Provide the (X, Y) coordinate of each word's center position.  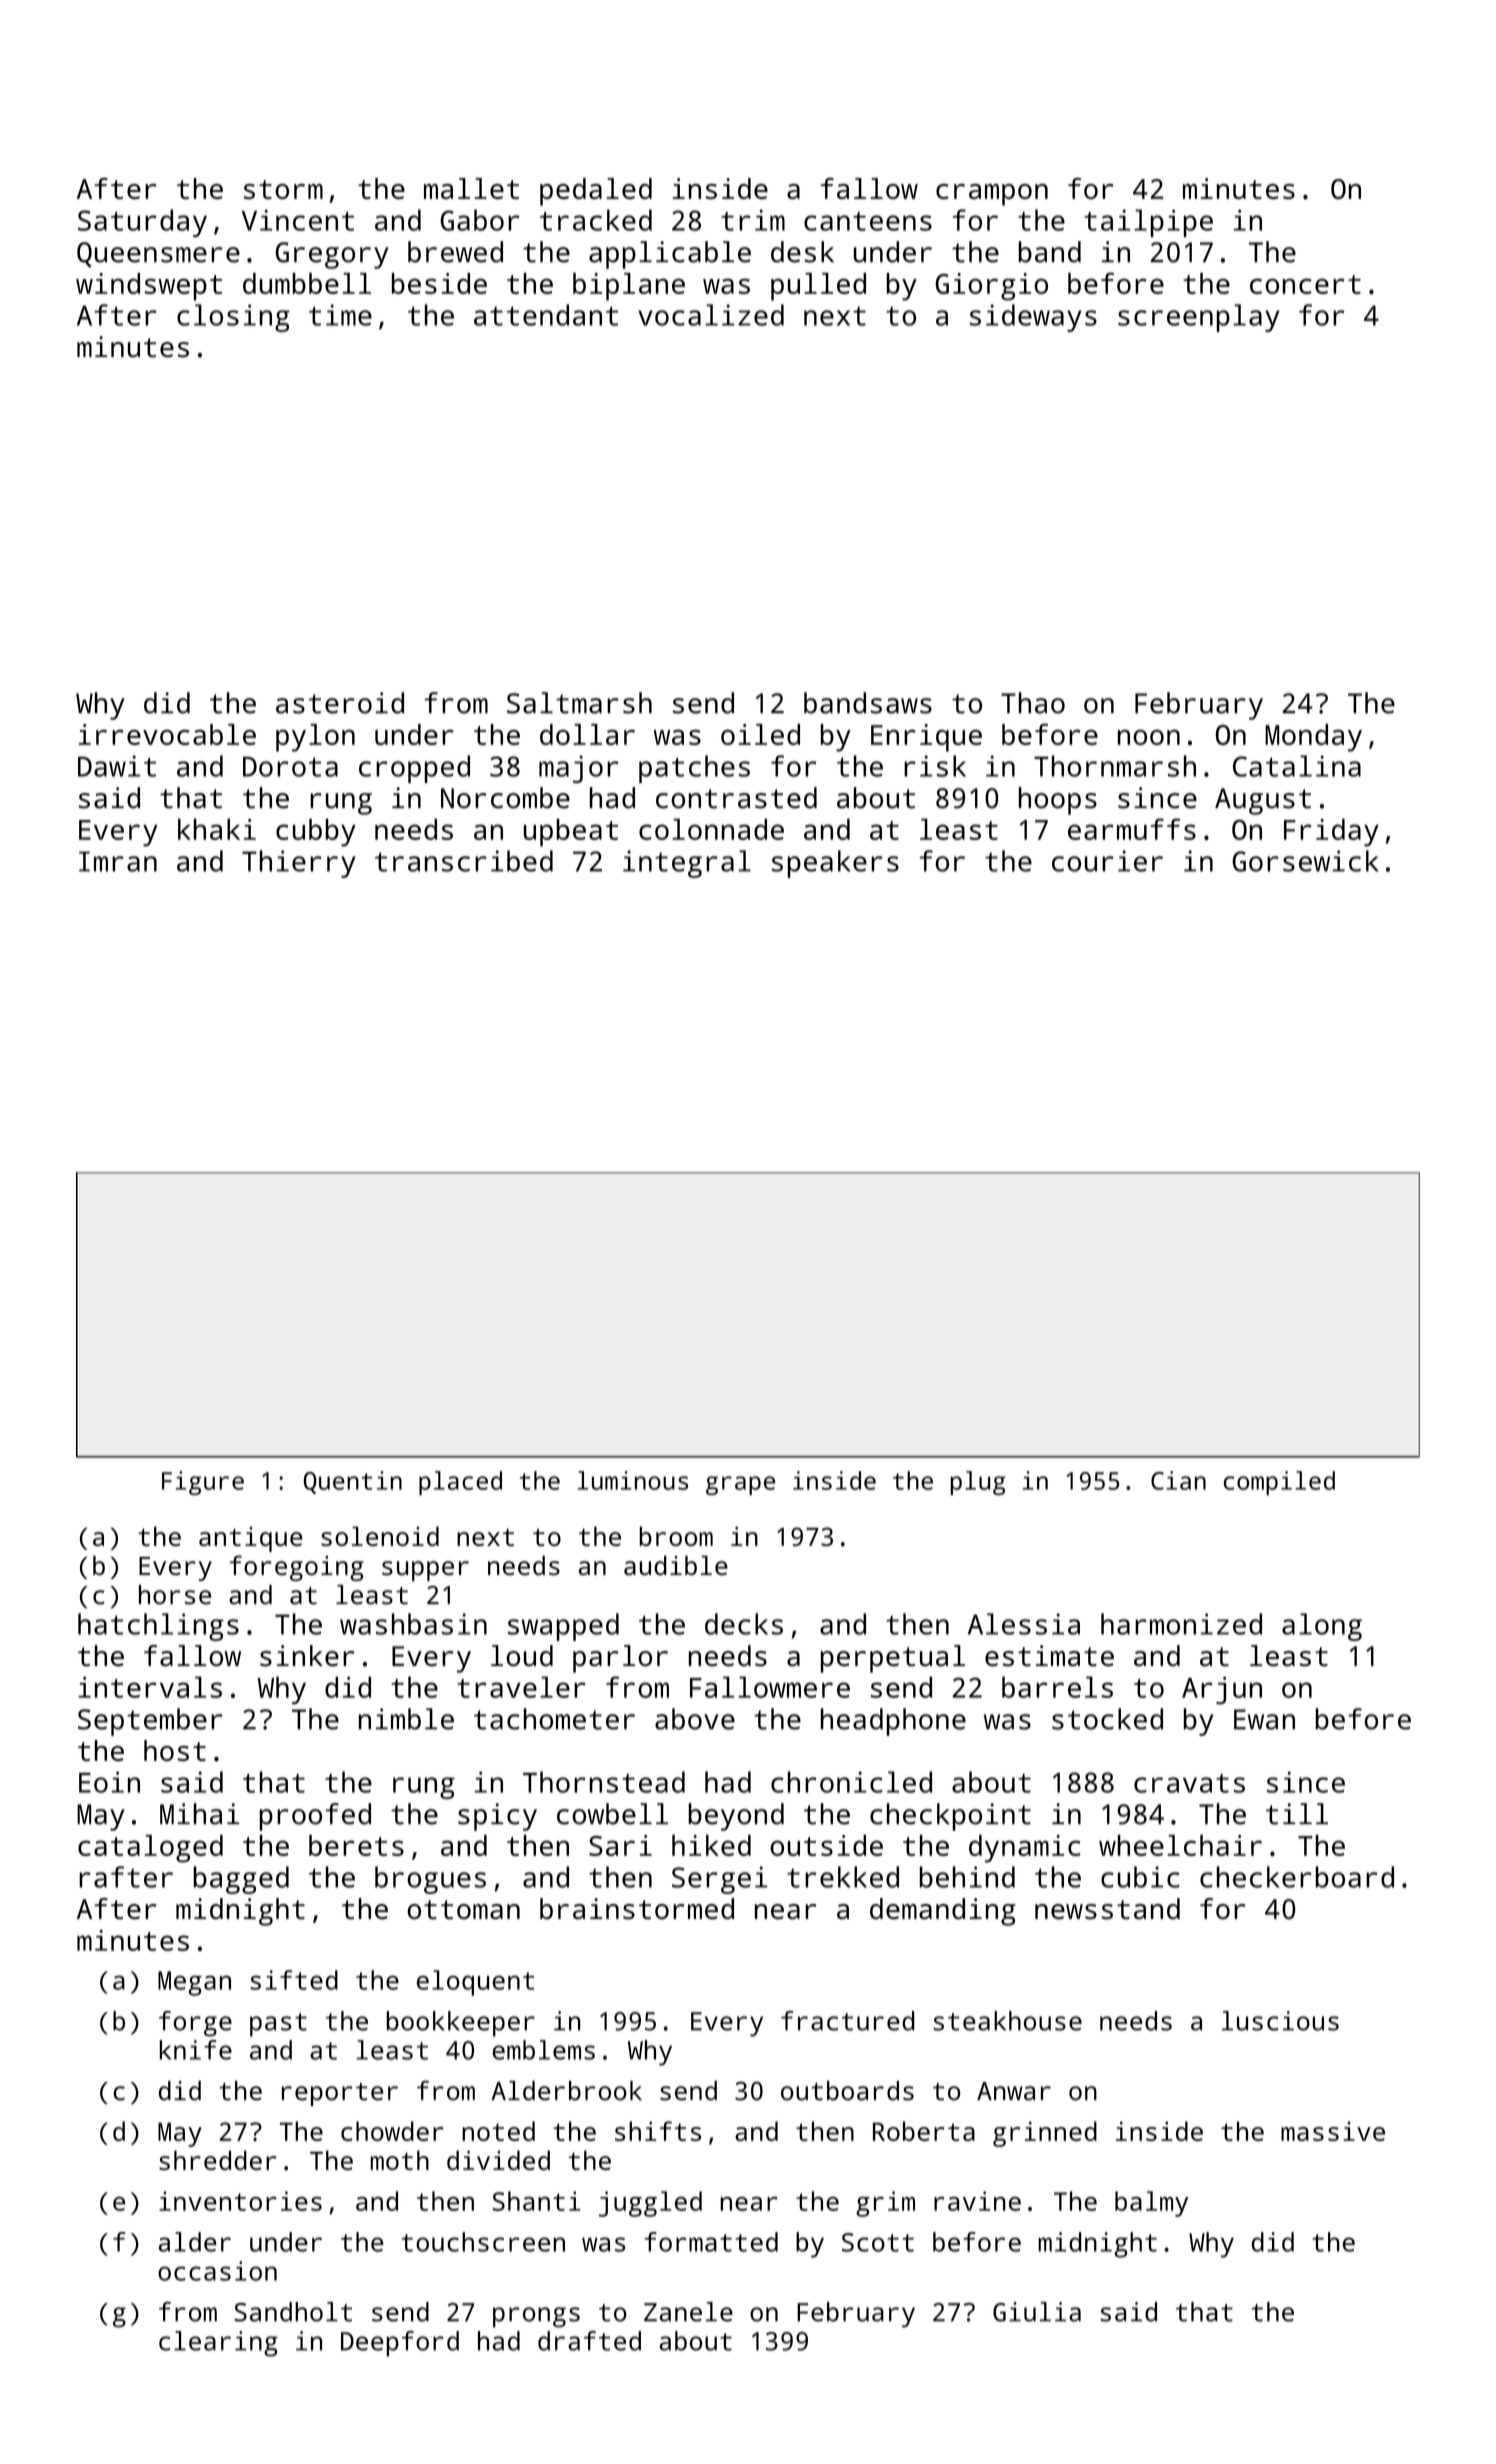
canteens (868, 221)
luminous (633, 1480)
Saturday (142, 223)
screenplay (1199, 318)
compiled (1279, 1483)
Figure (203, 1483)
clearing (218, 2344)
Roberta (924, 2131)
